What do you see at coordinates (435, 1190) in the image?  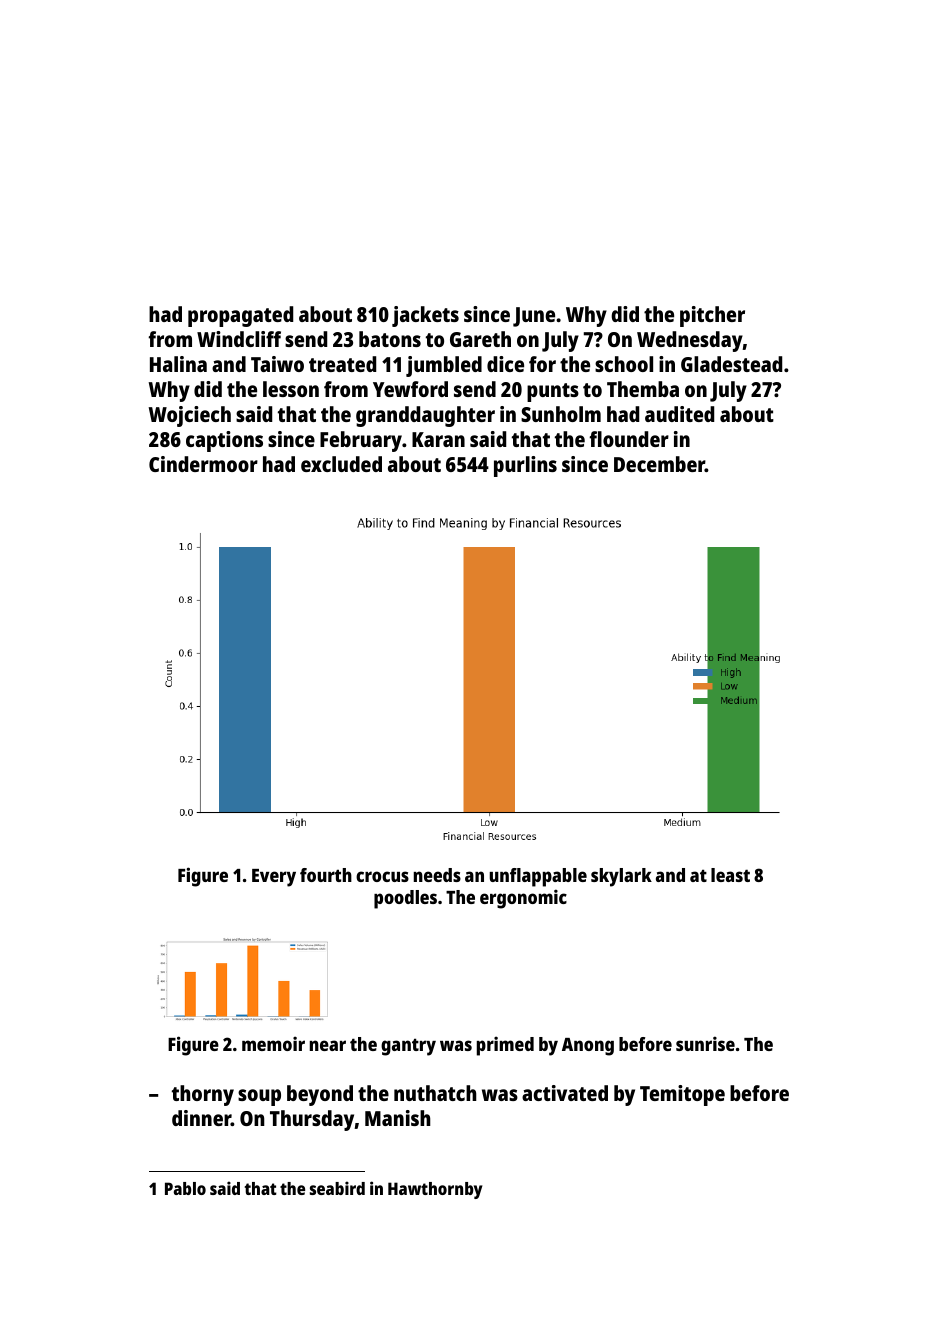 I see `Hawthornby` at bounding box center [435, 1190].
